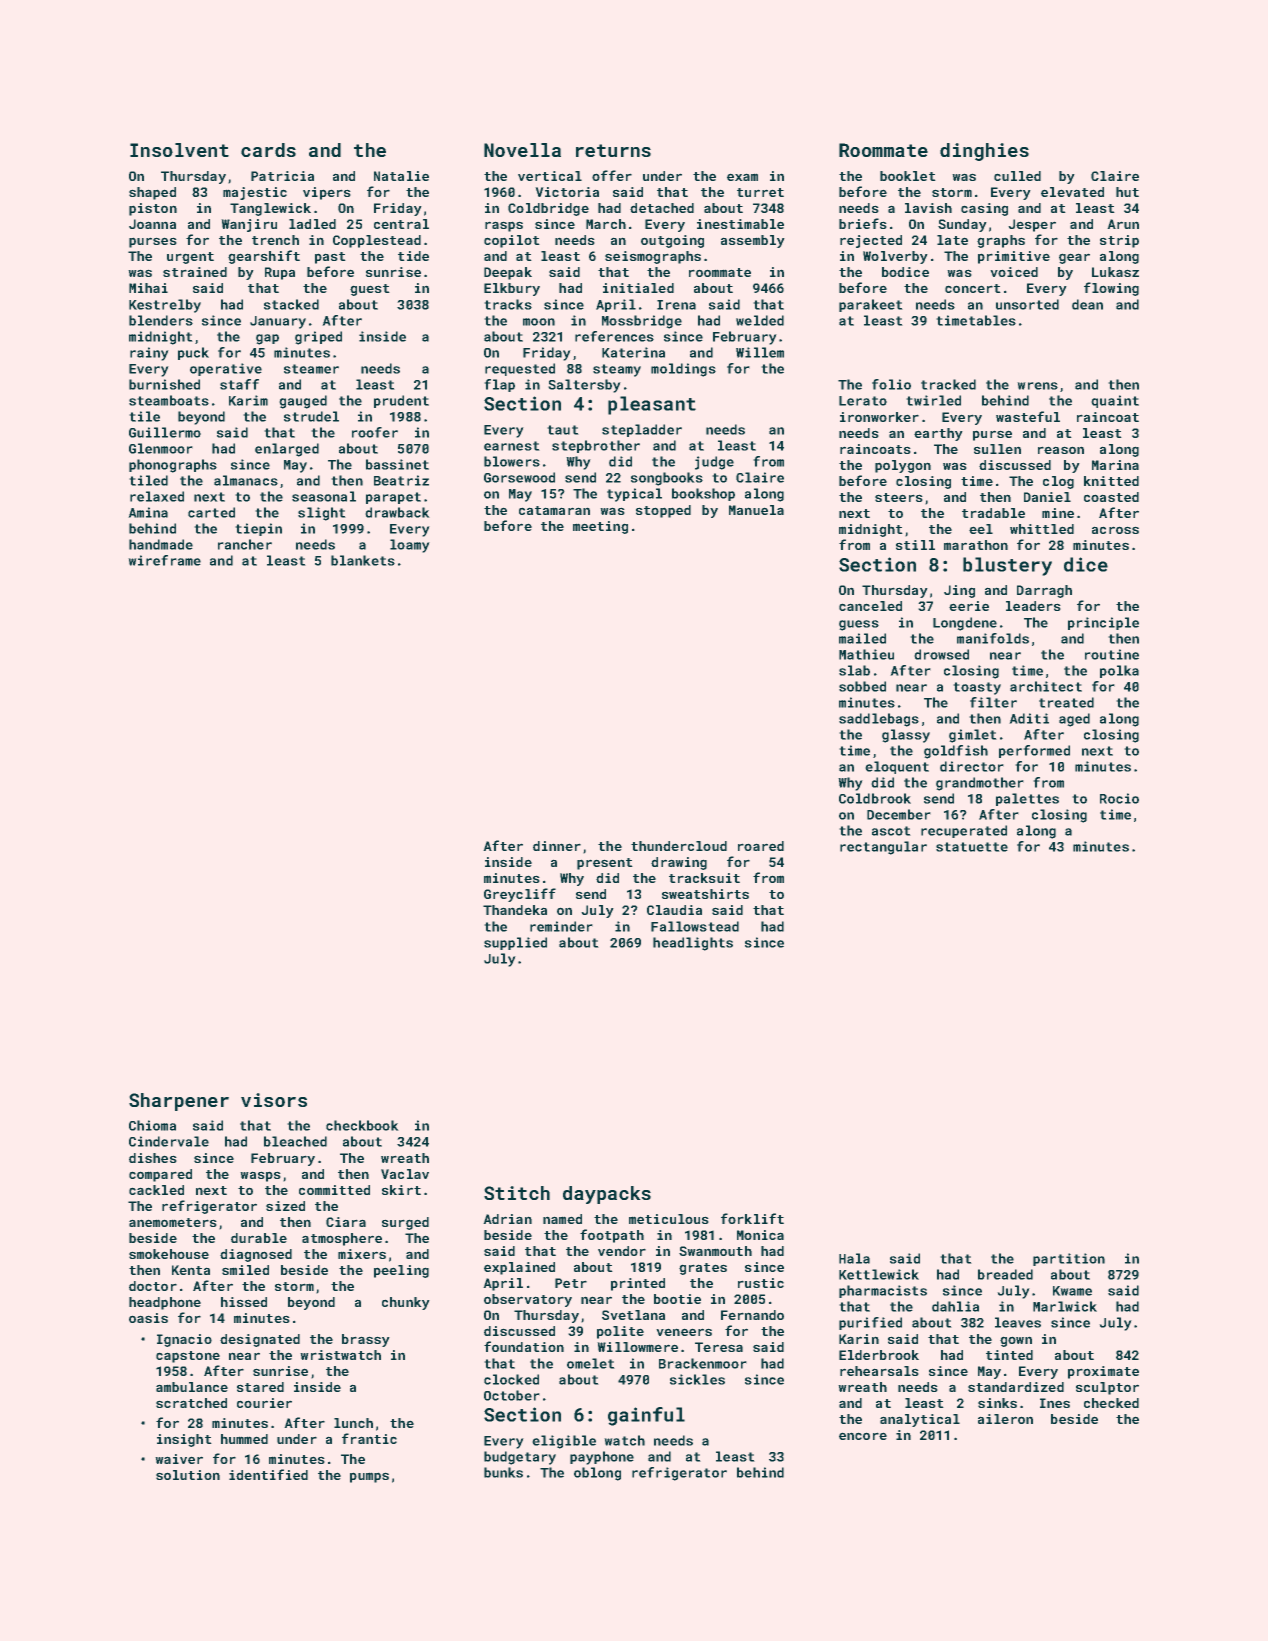 The width and height of the page is (1268, 1641). Describe the element at coordinates (1119, 798) in the page. I see `Rocio` at that location.
